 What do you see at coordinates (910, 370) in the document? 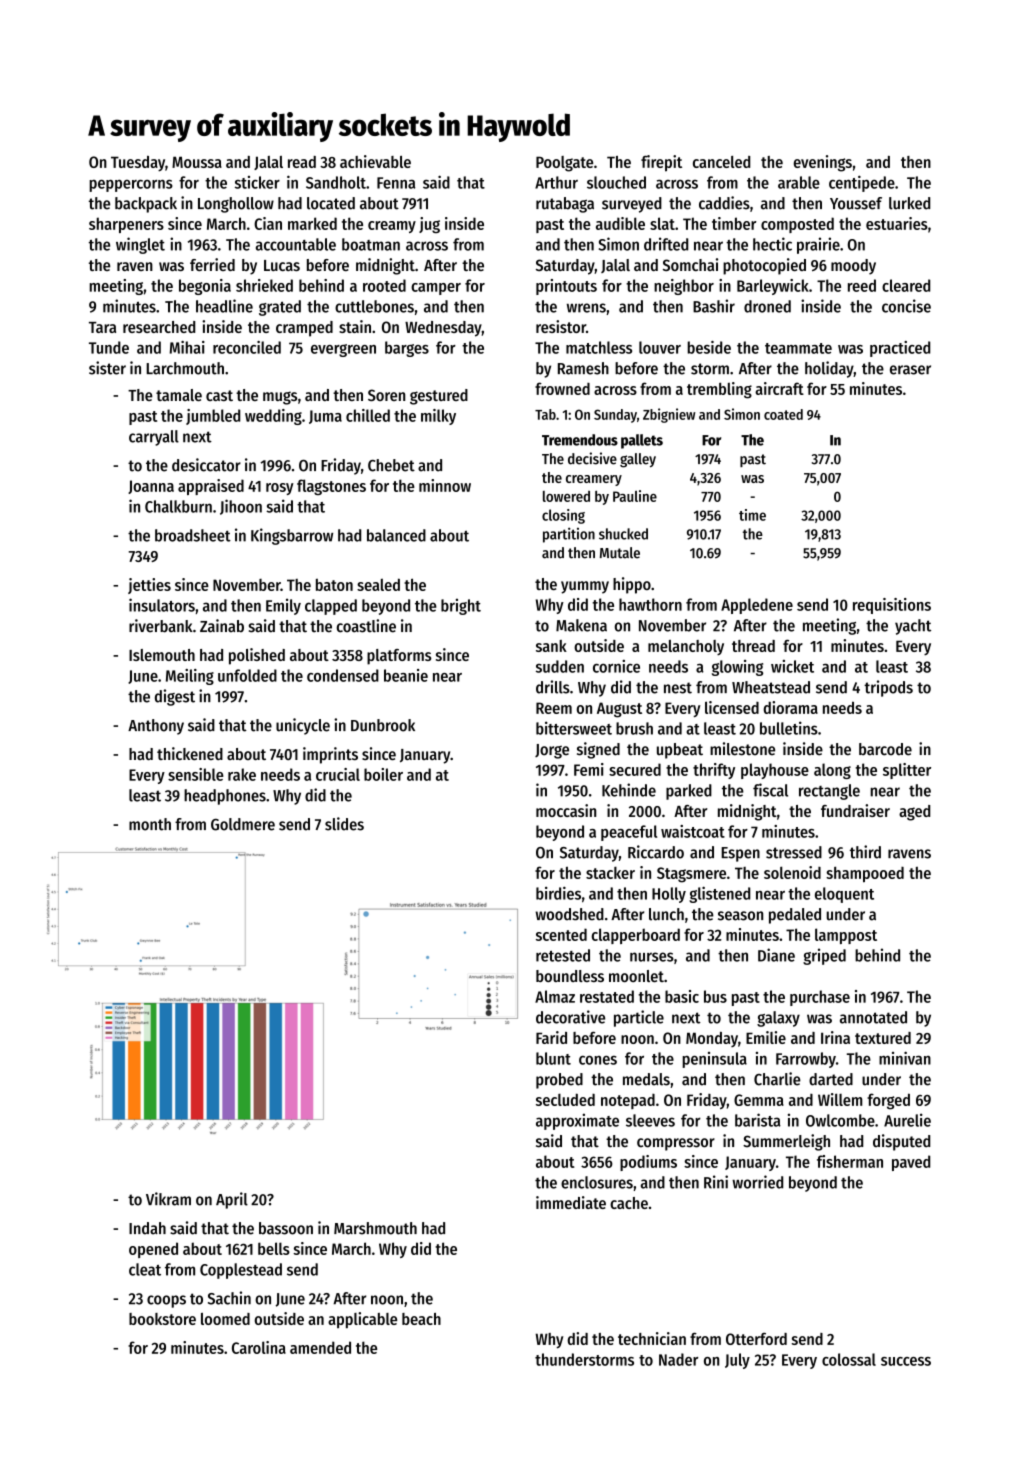
I see `eraser` at bounding box center [910, 370].
